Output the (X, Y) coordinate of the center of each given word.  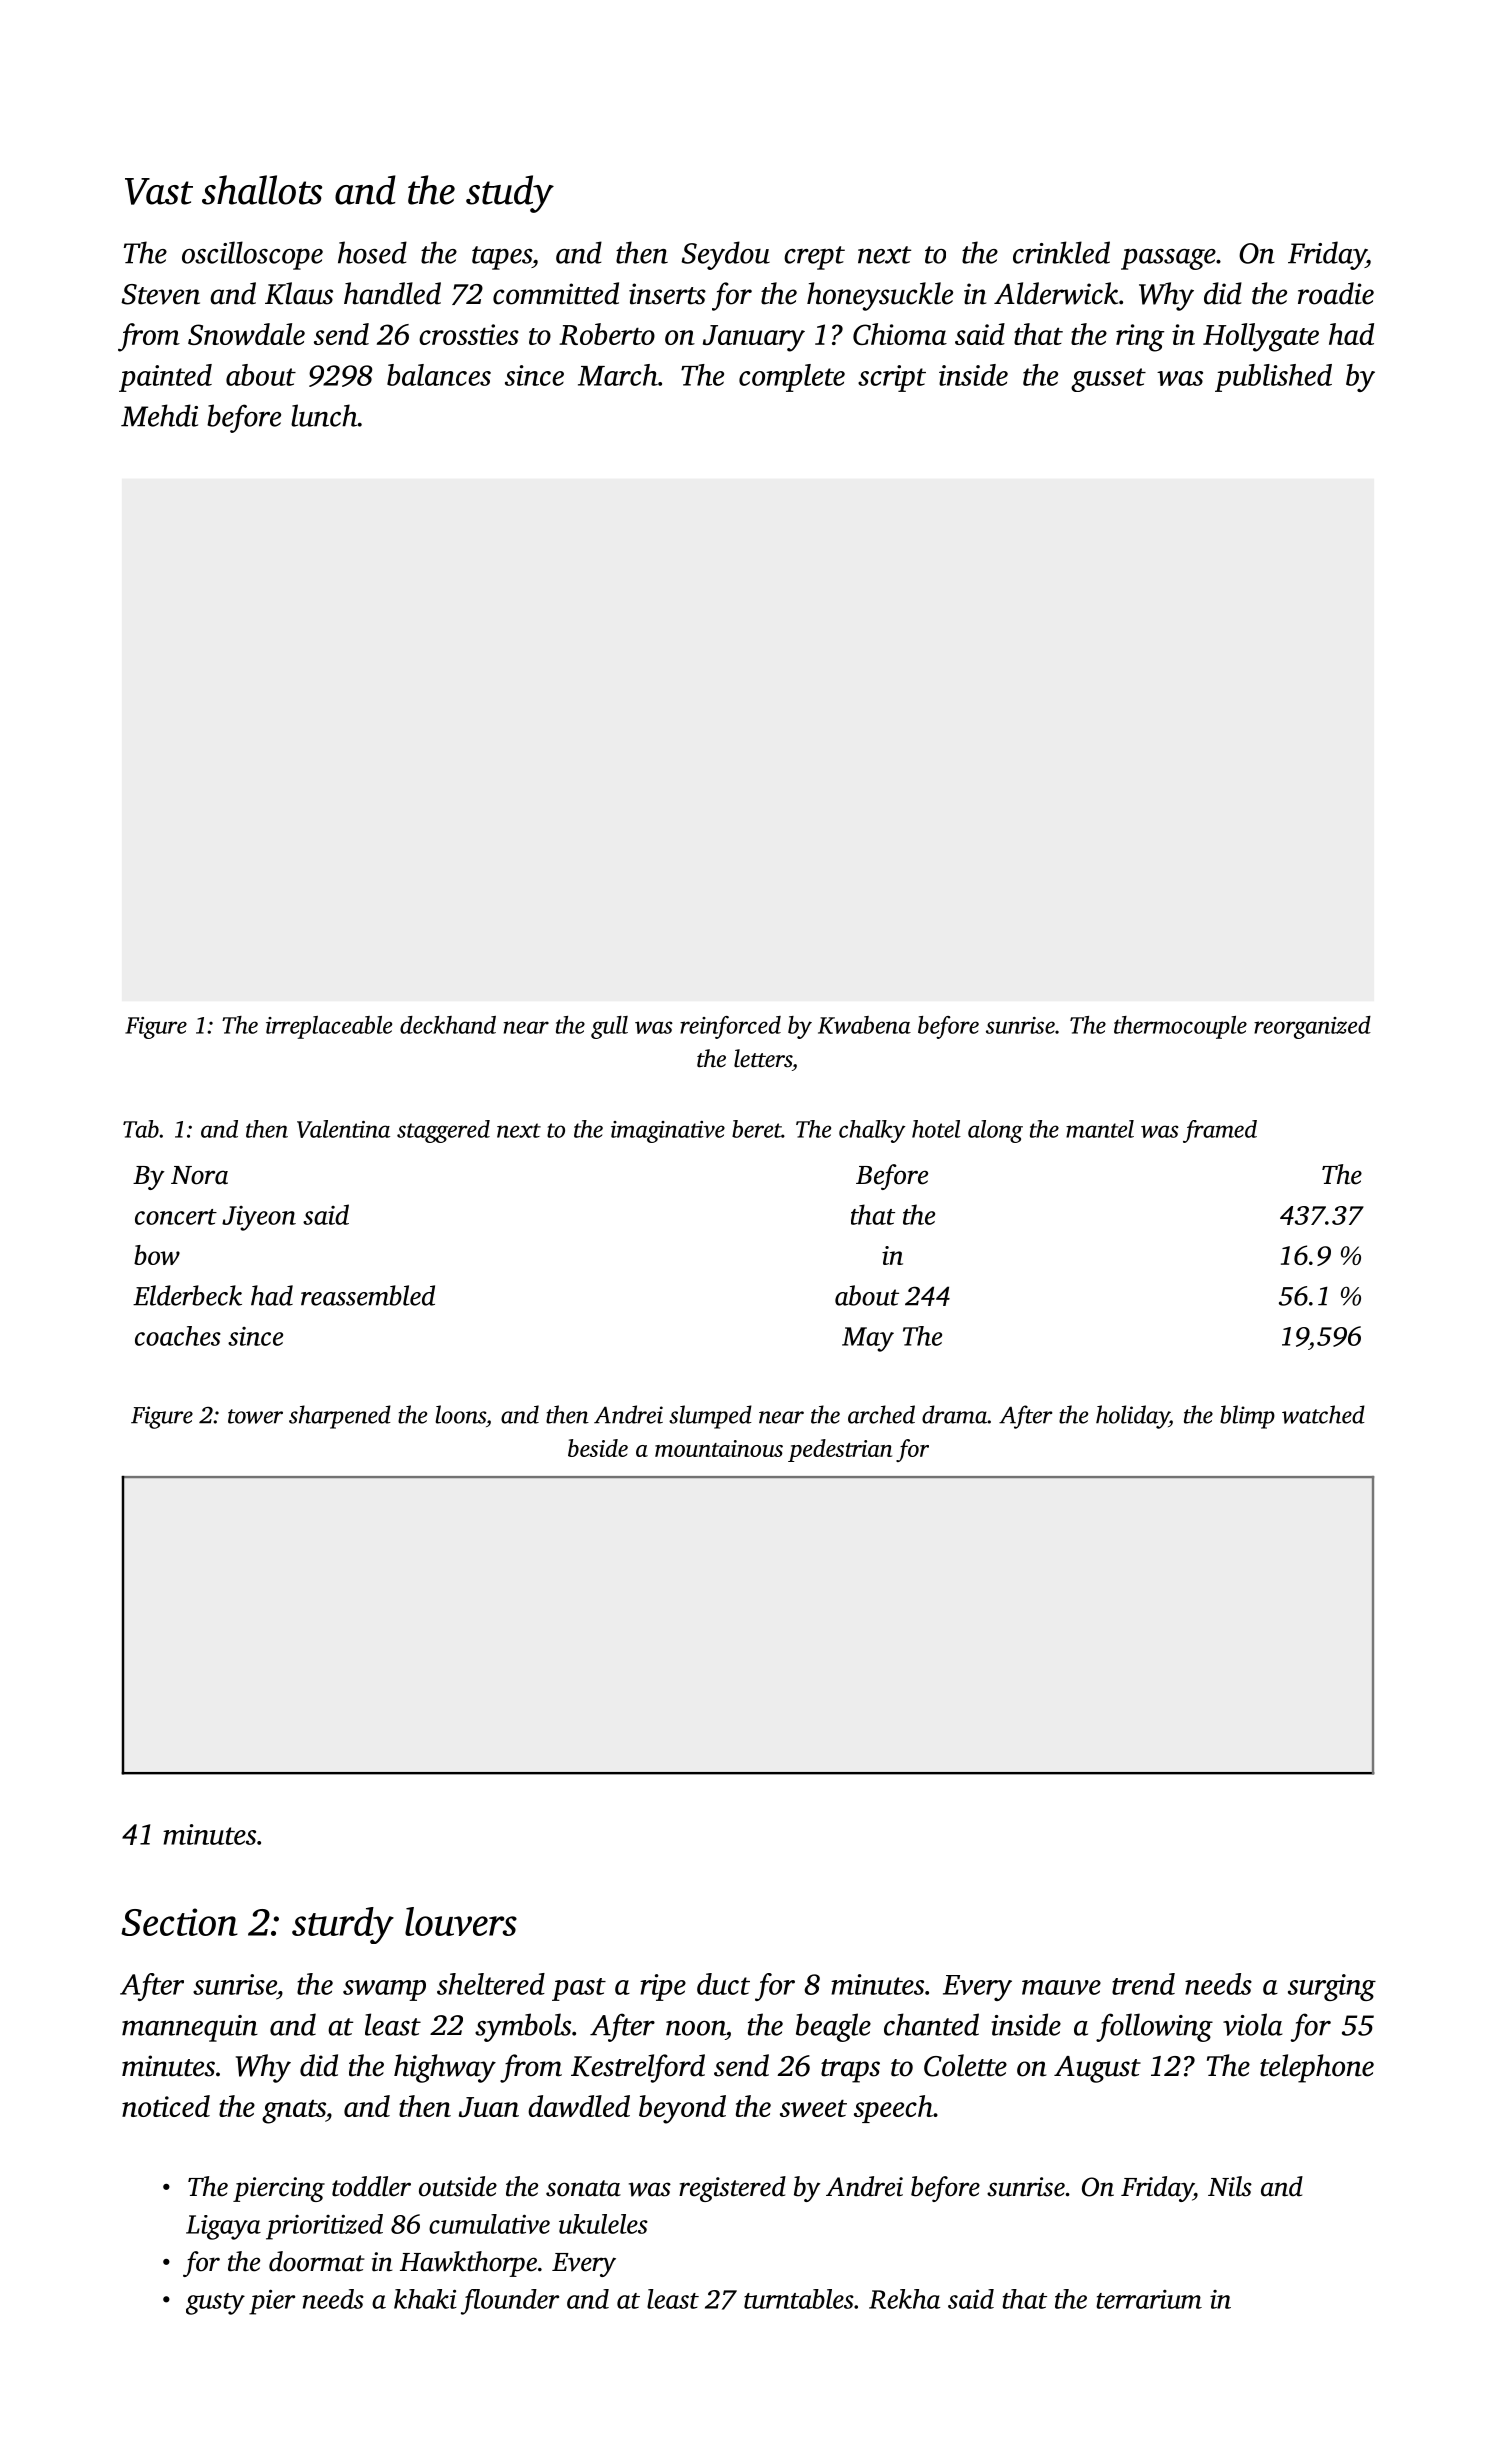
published (1273, 378)
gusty (215, 2304)
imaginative (668, 1132)
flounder (510, 2302)
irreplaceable (329, 1027)
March (618, 375)
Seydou (726, 255)
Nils (1230, 2186)
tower (255, 1416)
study (510, 194)
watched (1323, 1414)
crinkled (1061, 252)
